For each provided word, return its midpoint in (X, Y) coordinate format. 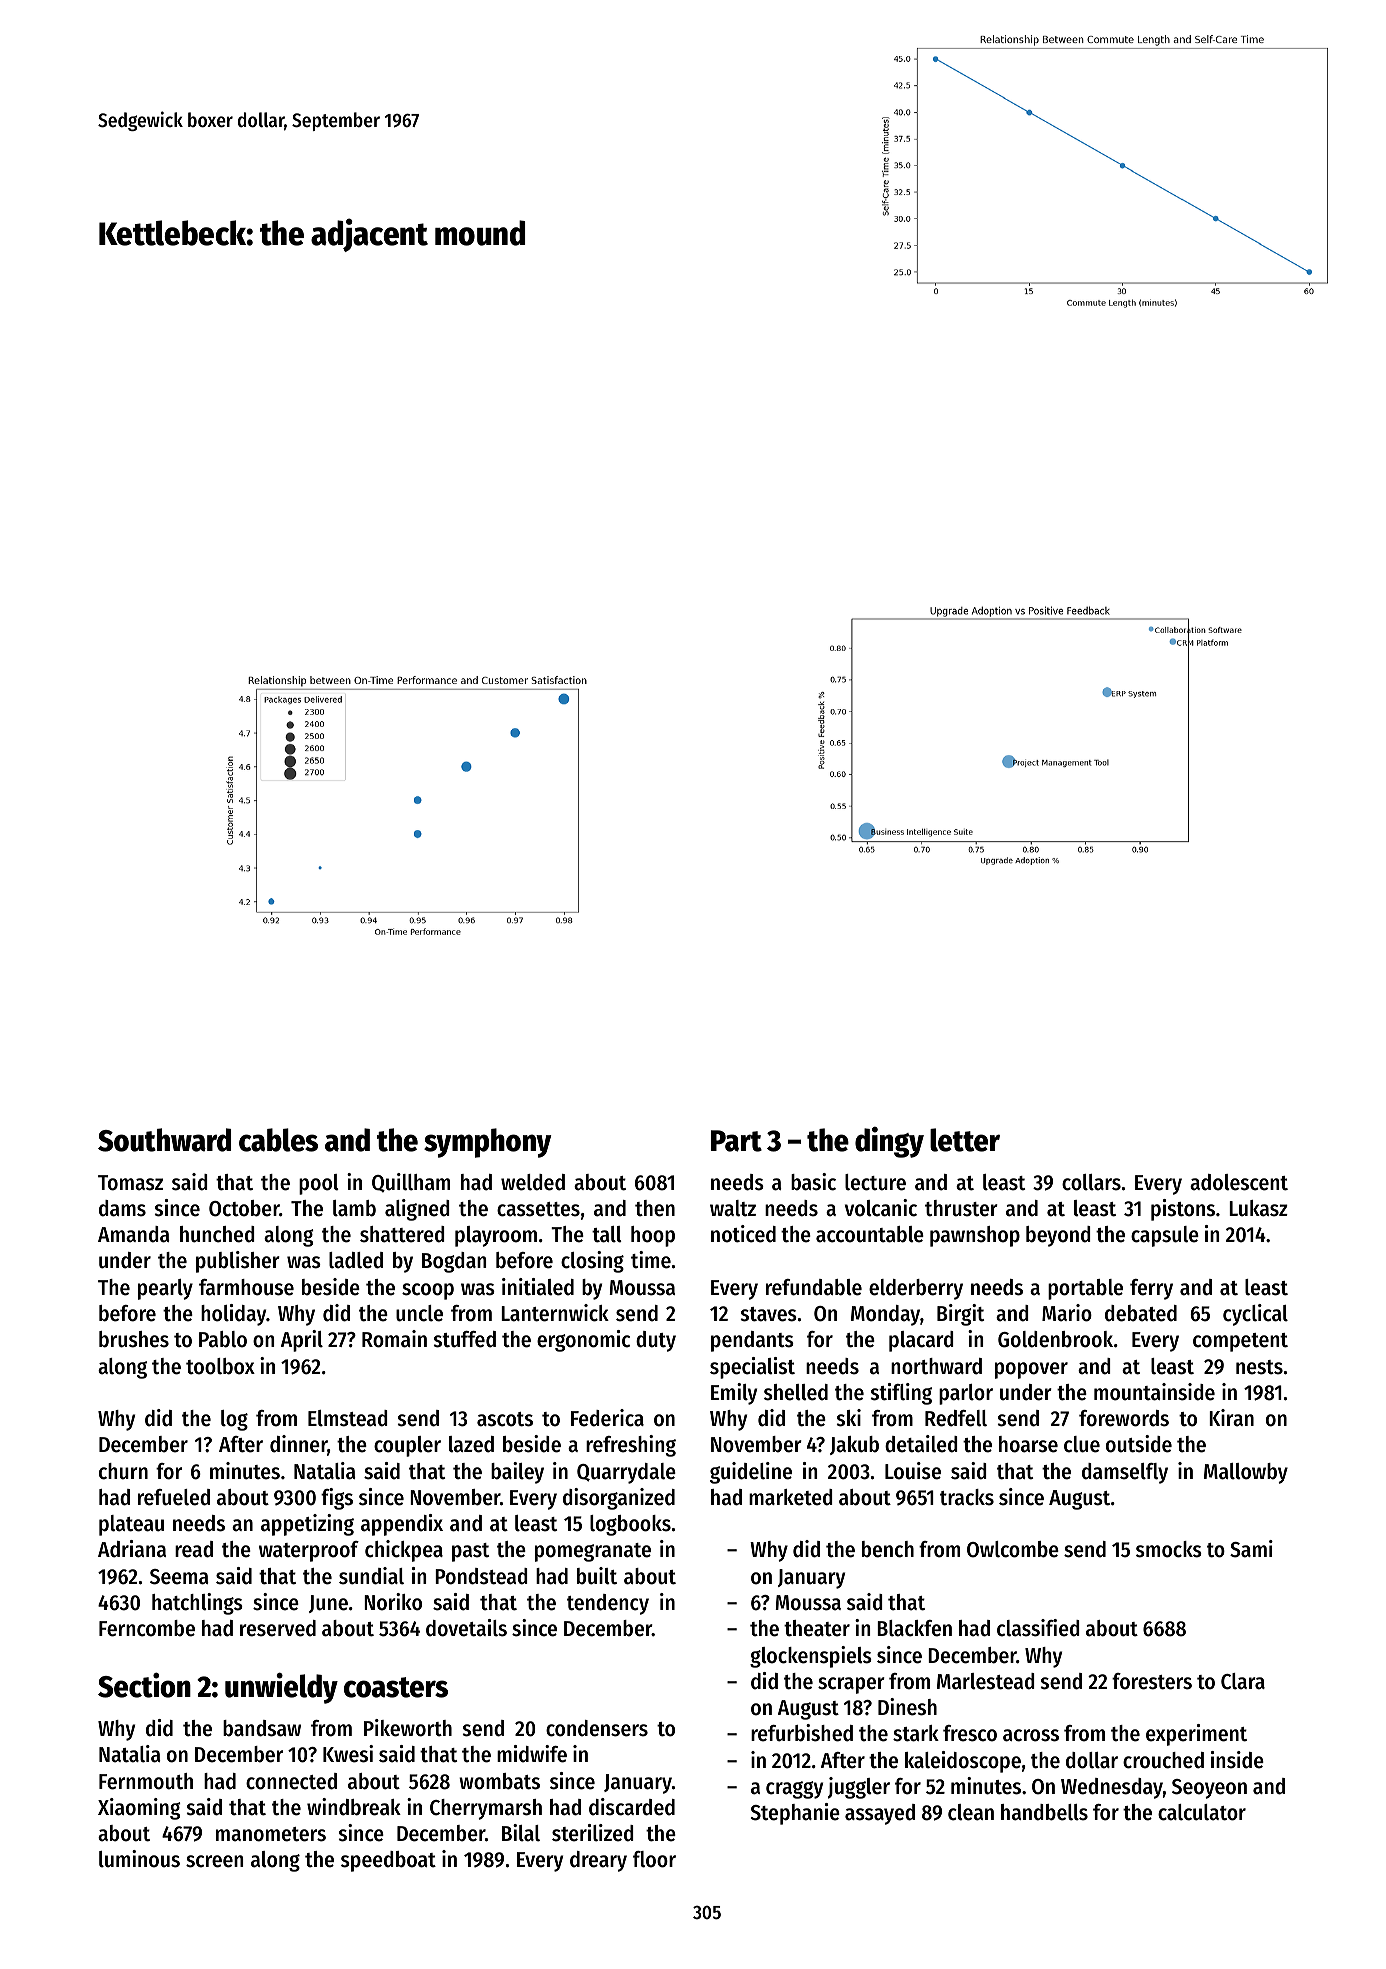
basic (813, 1182)
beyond (1058, 1236)
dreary (598, 1861)
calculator (1202, 1812)
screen (214, 1861)
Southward (164, 1140)
